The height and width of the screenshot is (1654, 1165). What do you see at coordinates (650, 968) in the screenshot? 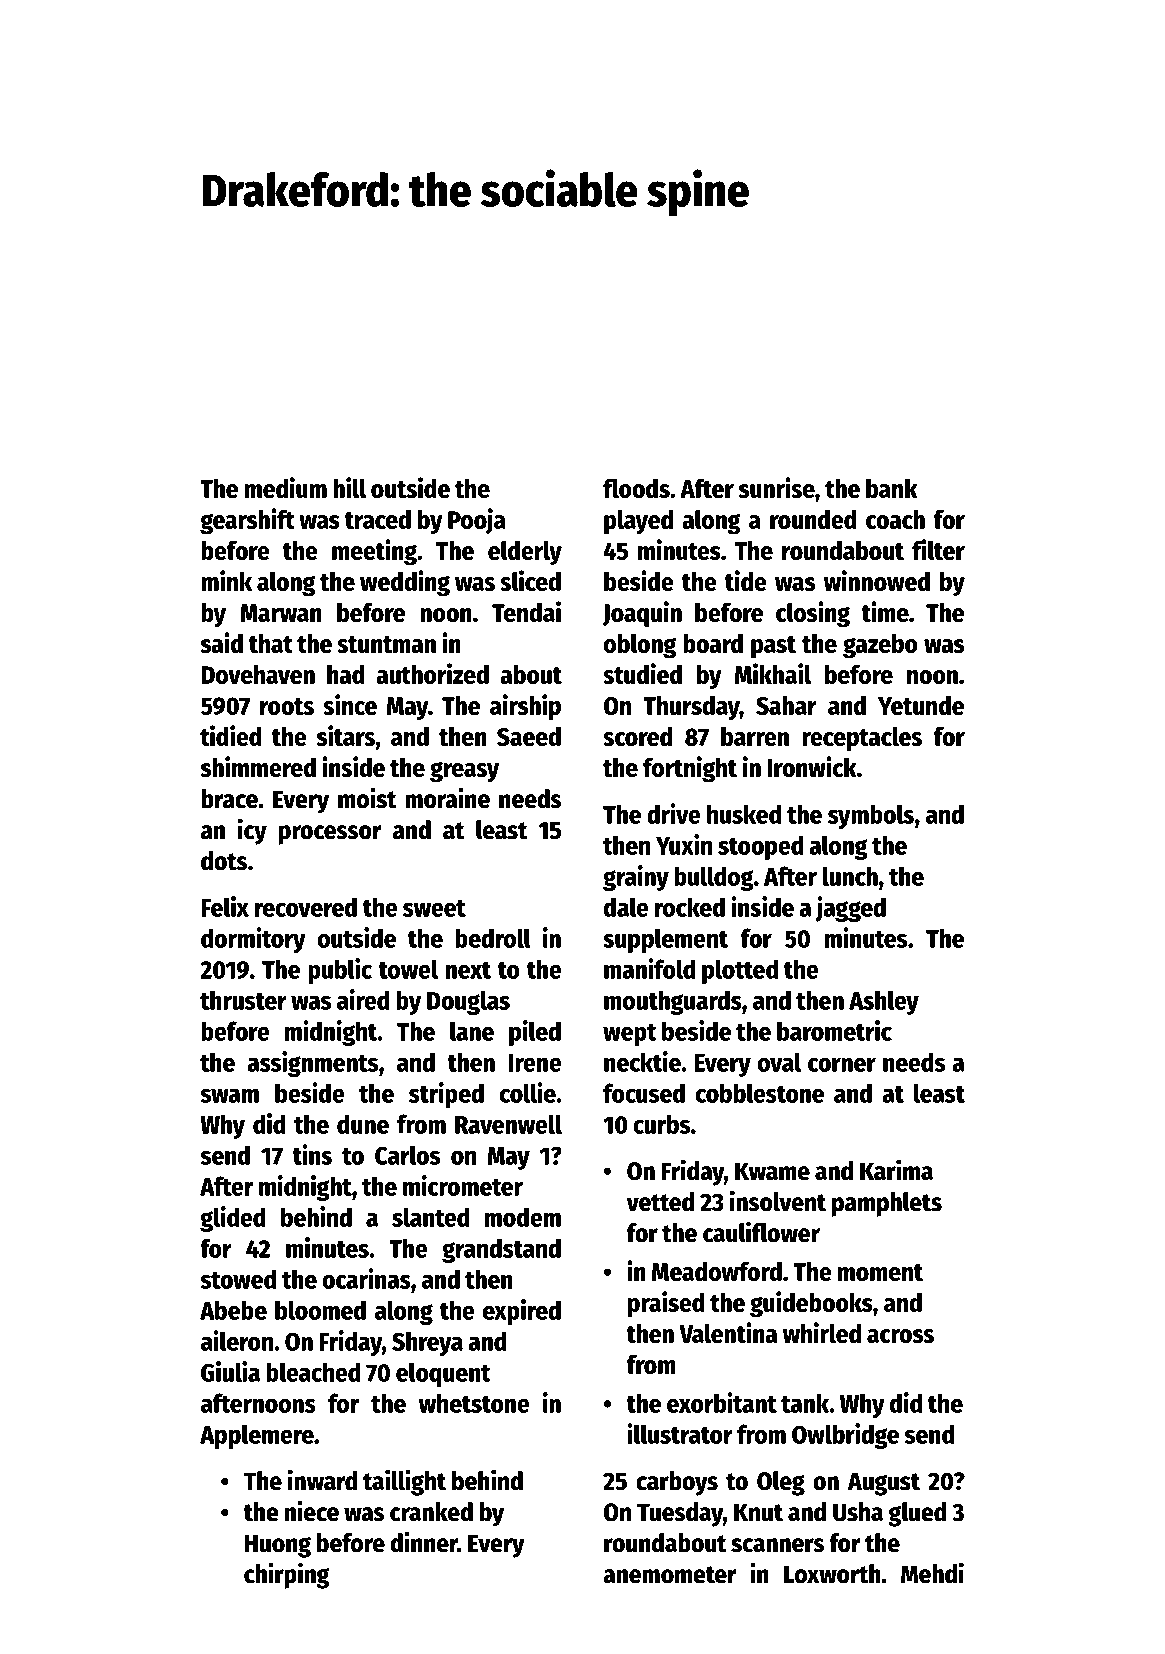
I see `manifold` at bounding box center [650, 968].
